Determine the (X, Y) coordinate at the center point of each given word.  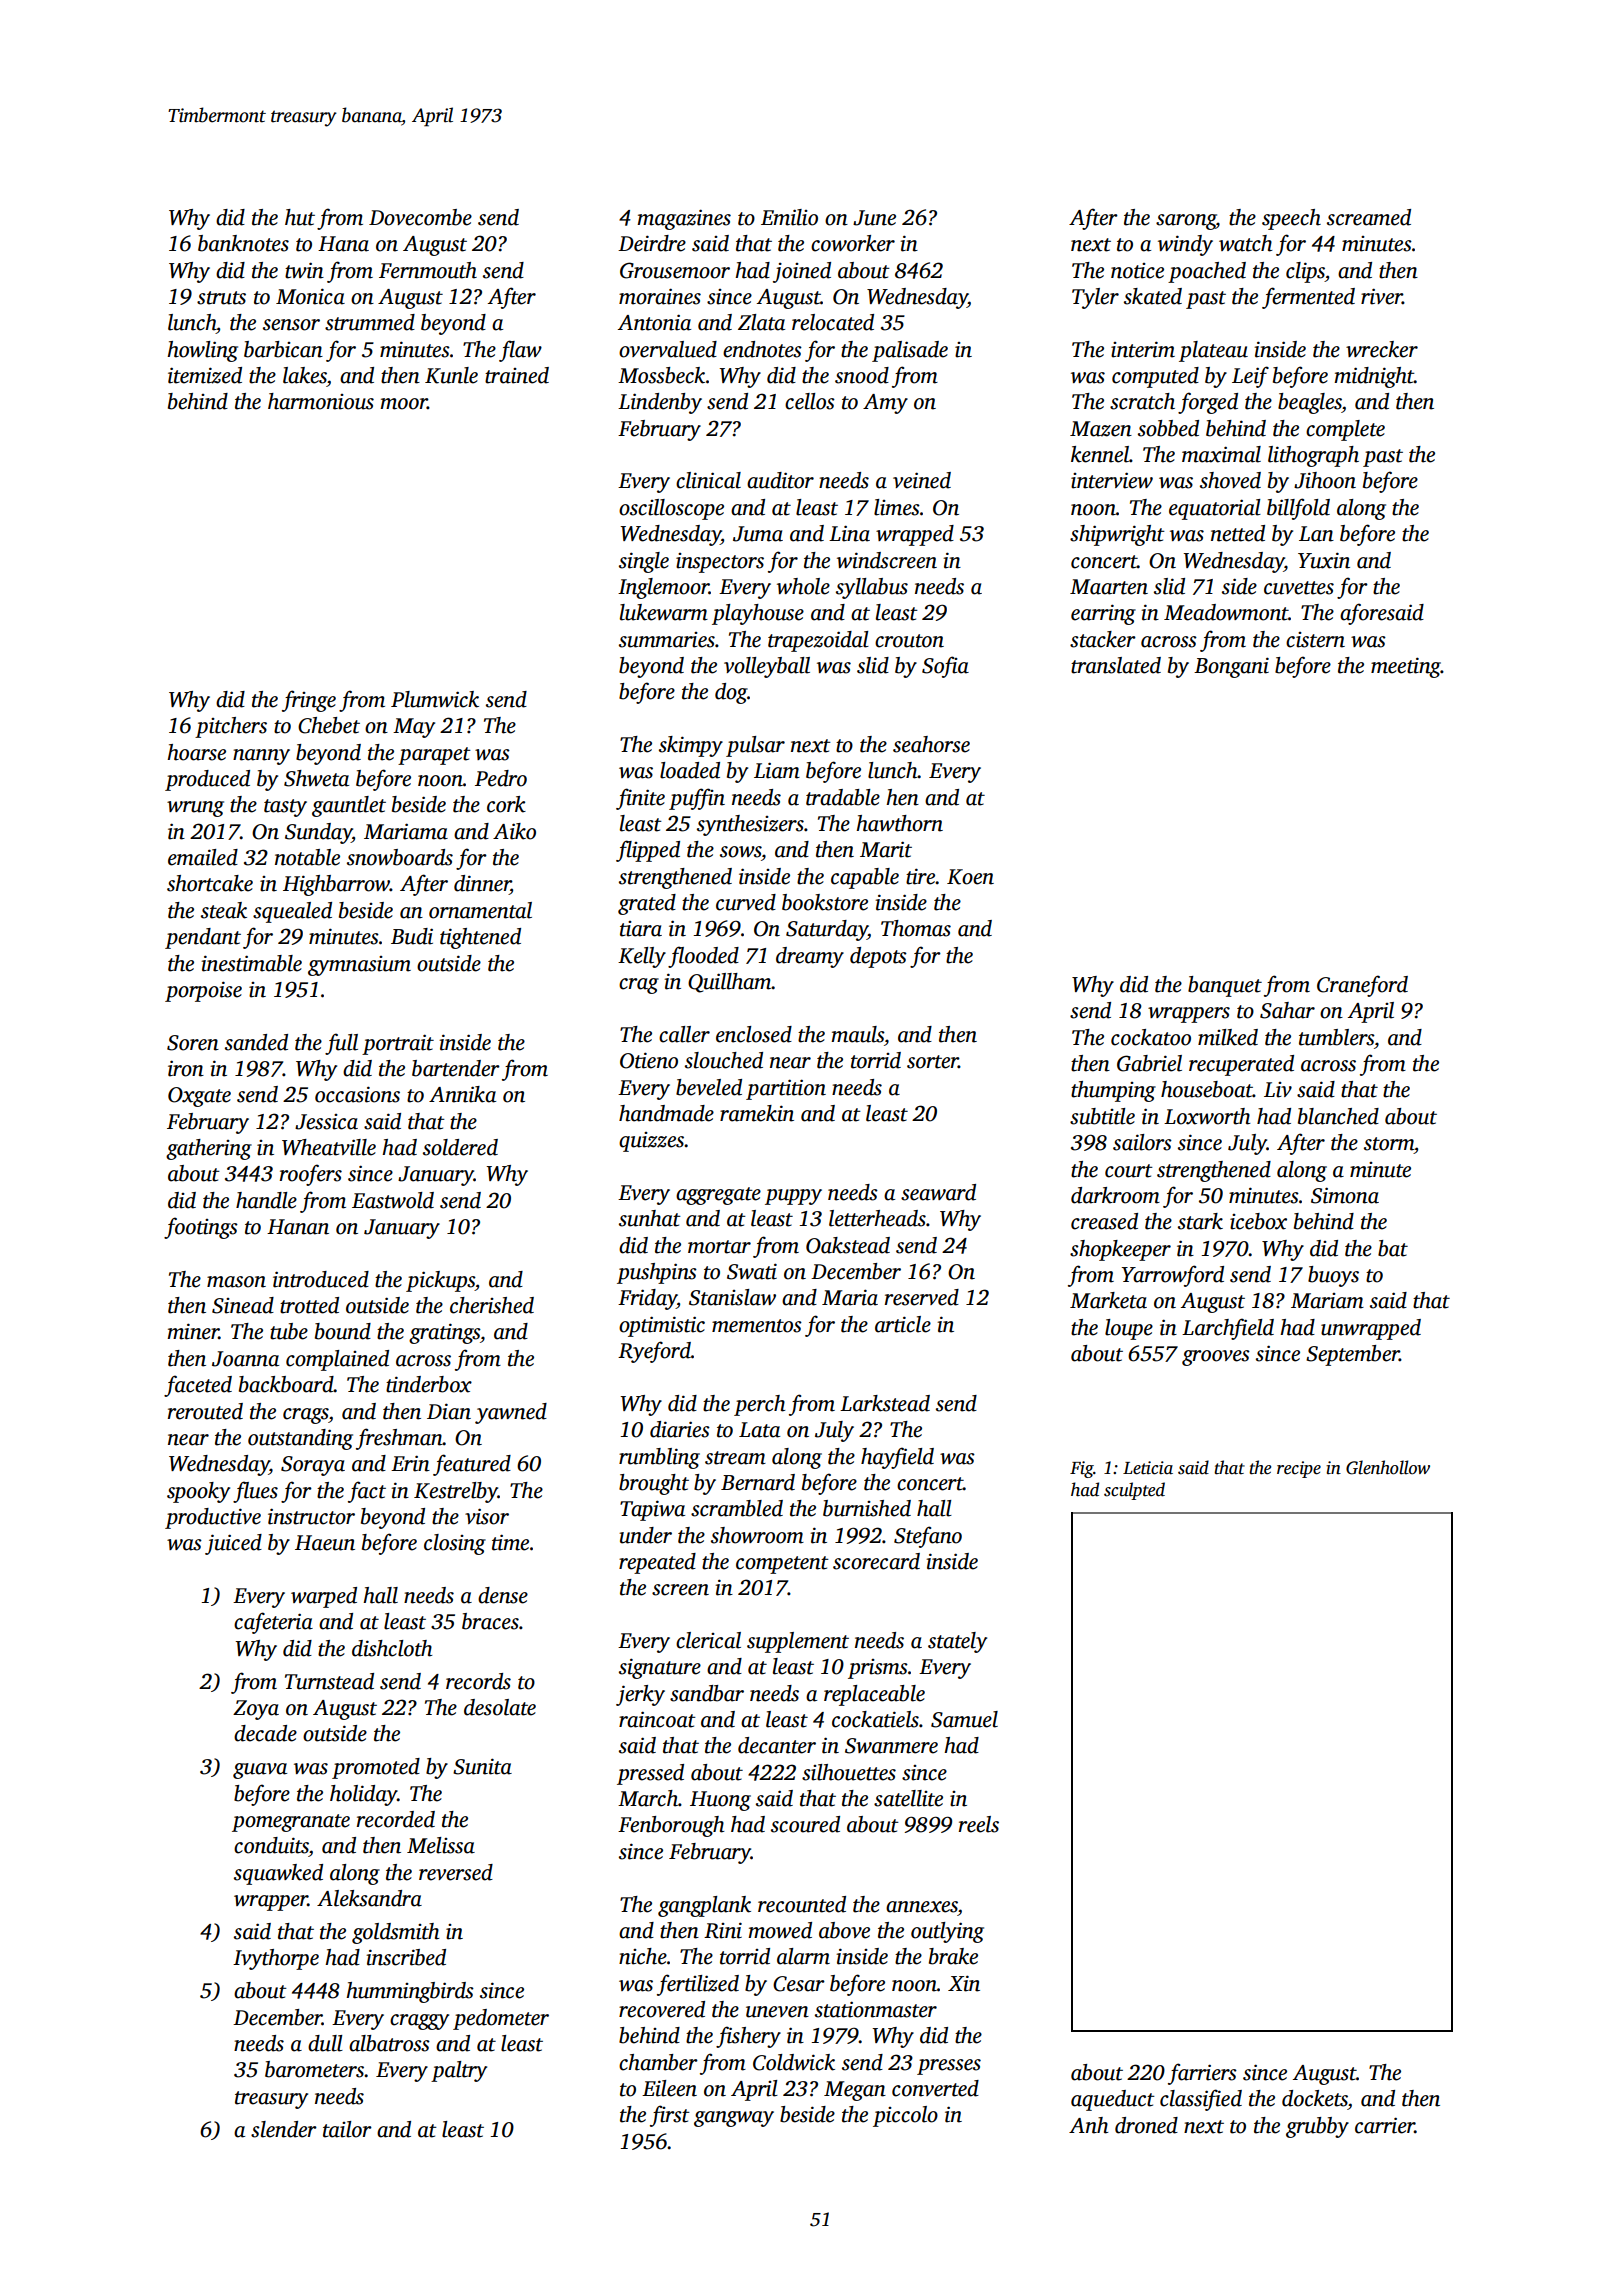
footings (201, 1228)
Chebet (329, 725)
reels (979, 1824)
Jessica (326, 1122)
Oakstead (848, 1245)
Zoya (256, 1710)
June (874, 218)
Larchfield (1228, 1329)
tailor (347, 2129)
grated (647, 904)
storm (1389, 1144)
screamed (1369, 217)
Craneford (1362, 986)
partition (786, 1089)
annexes (922, 1907)
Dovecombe (420, 217)
